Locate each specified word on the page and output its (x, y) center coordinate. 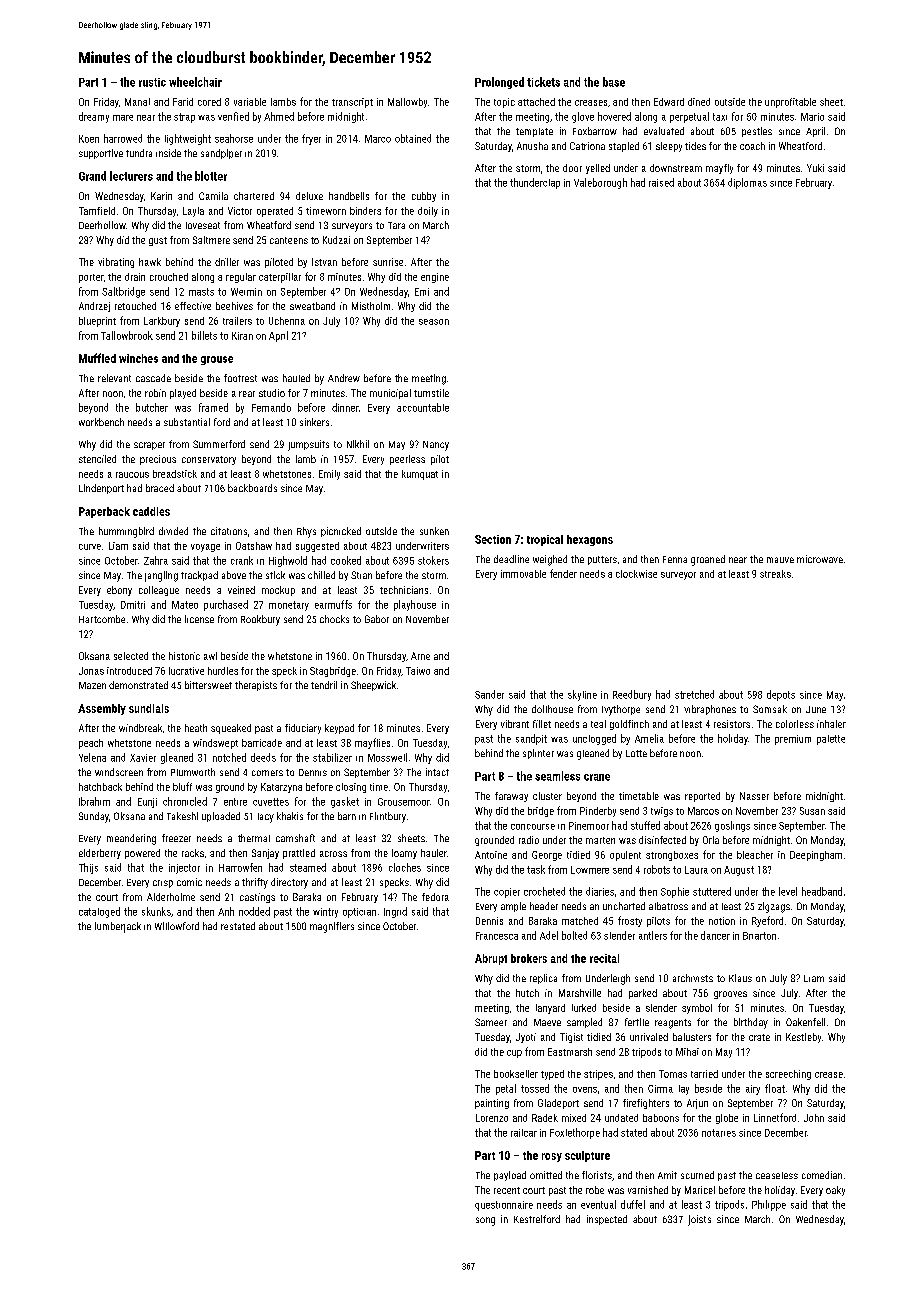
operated (275, 212)
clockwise (636, 574)
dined (699, 102)
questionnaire (504, 1206)
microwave (820, 559)
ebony (119, 591)
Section (493, 539)
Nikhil (358, 444)
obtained (413, 138)
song (485, 1221)
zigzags (774, 907)
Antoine (491, 855)
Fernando (271, 407)
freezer (176, 838)
